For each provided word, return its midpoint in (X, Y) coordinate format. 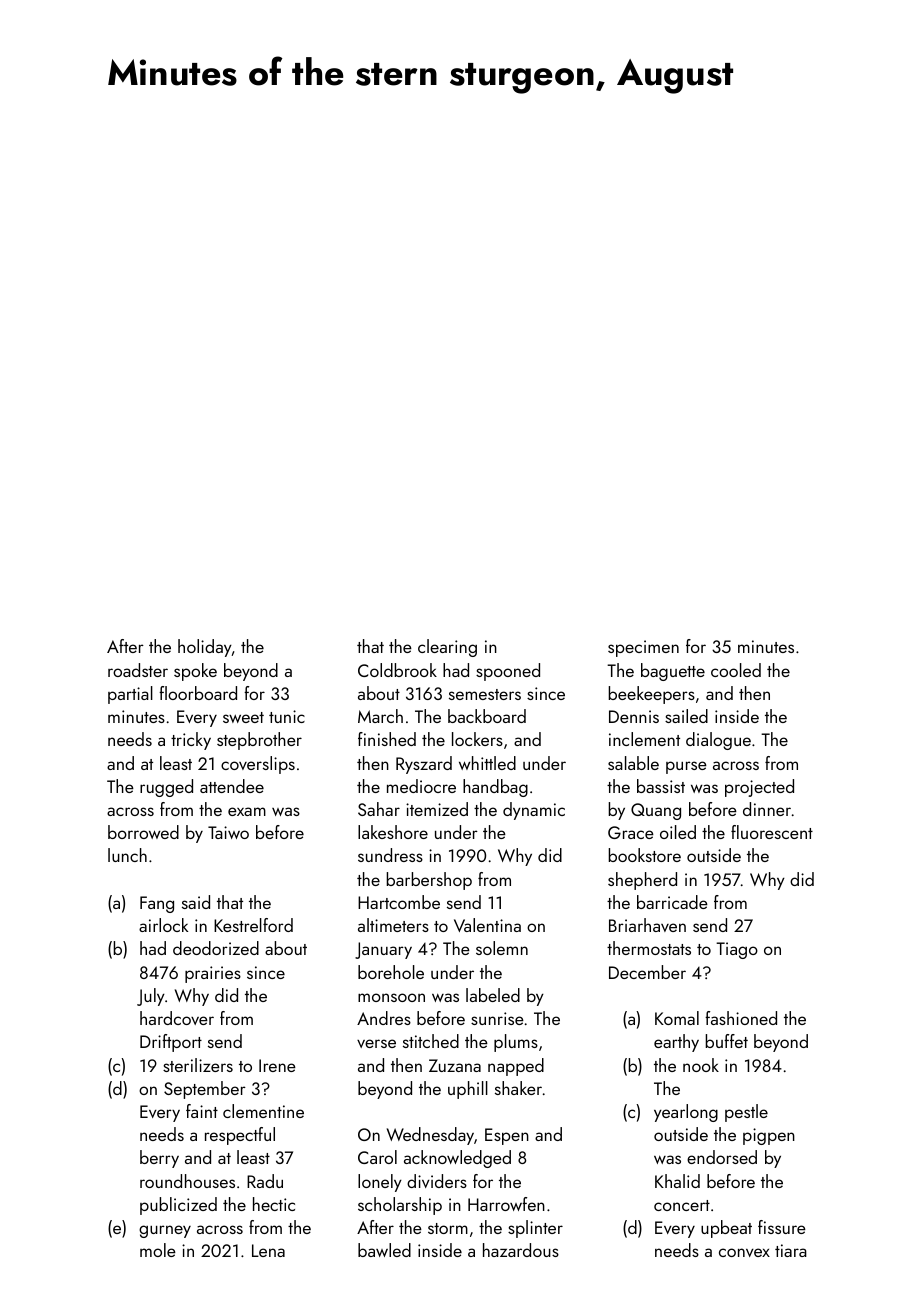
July (151, 997)
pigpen (769, 1136)
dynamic (534, 811)
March (380, 716)
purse (686, 767)
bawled (384, 1250)
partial (130, 695)
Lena (268, 1250)
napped (516, 1067)
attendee (232, 786)
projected (759, 788)
